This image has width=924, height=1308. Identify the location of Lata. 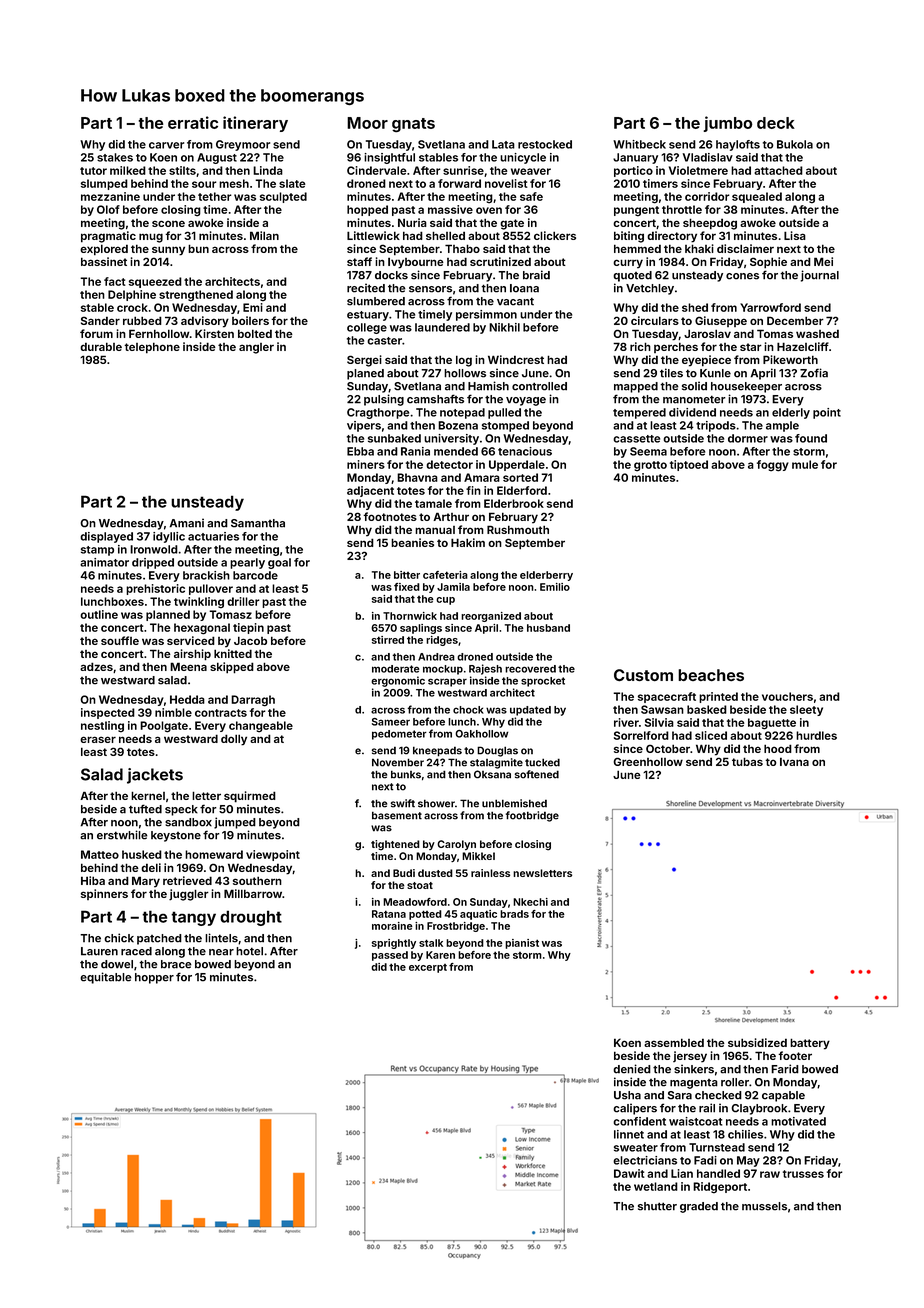
(503, 144).
